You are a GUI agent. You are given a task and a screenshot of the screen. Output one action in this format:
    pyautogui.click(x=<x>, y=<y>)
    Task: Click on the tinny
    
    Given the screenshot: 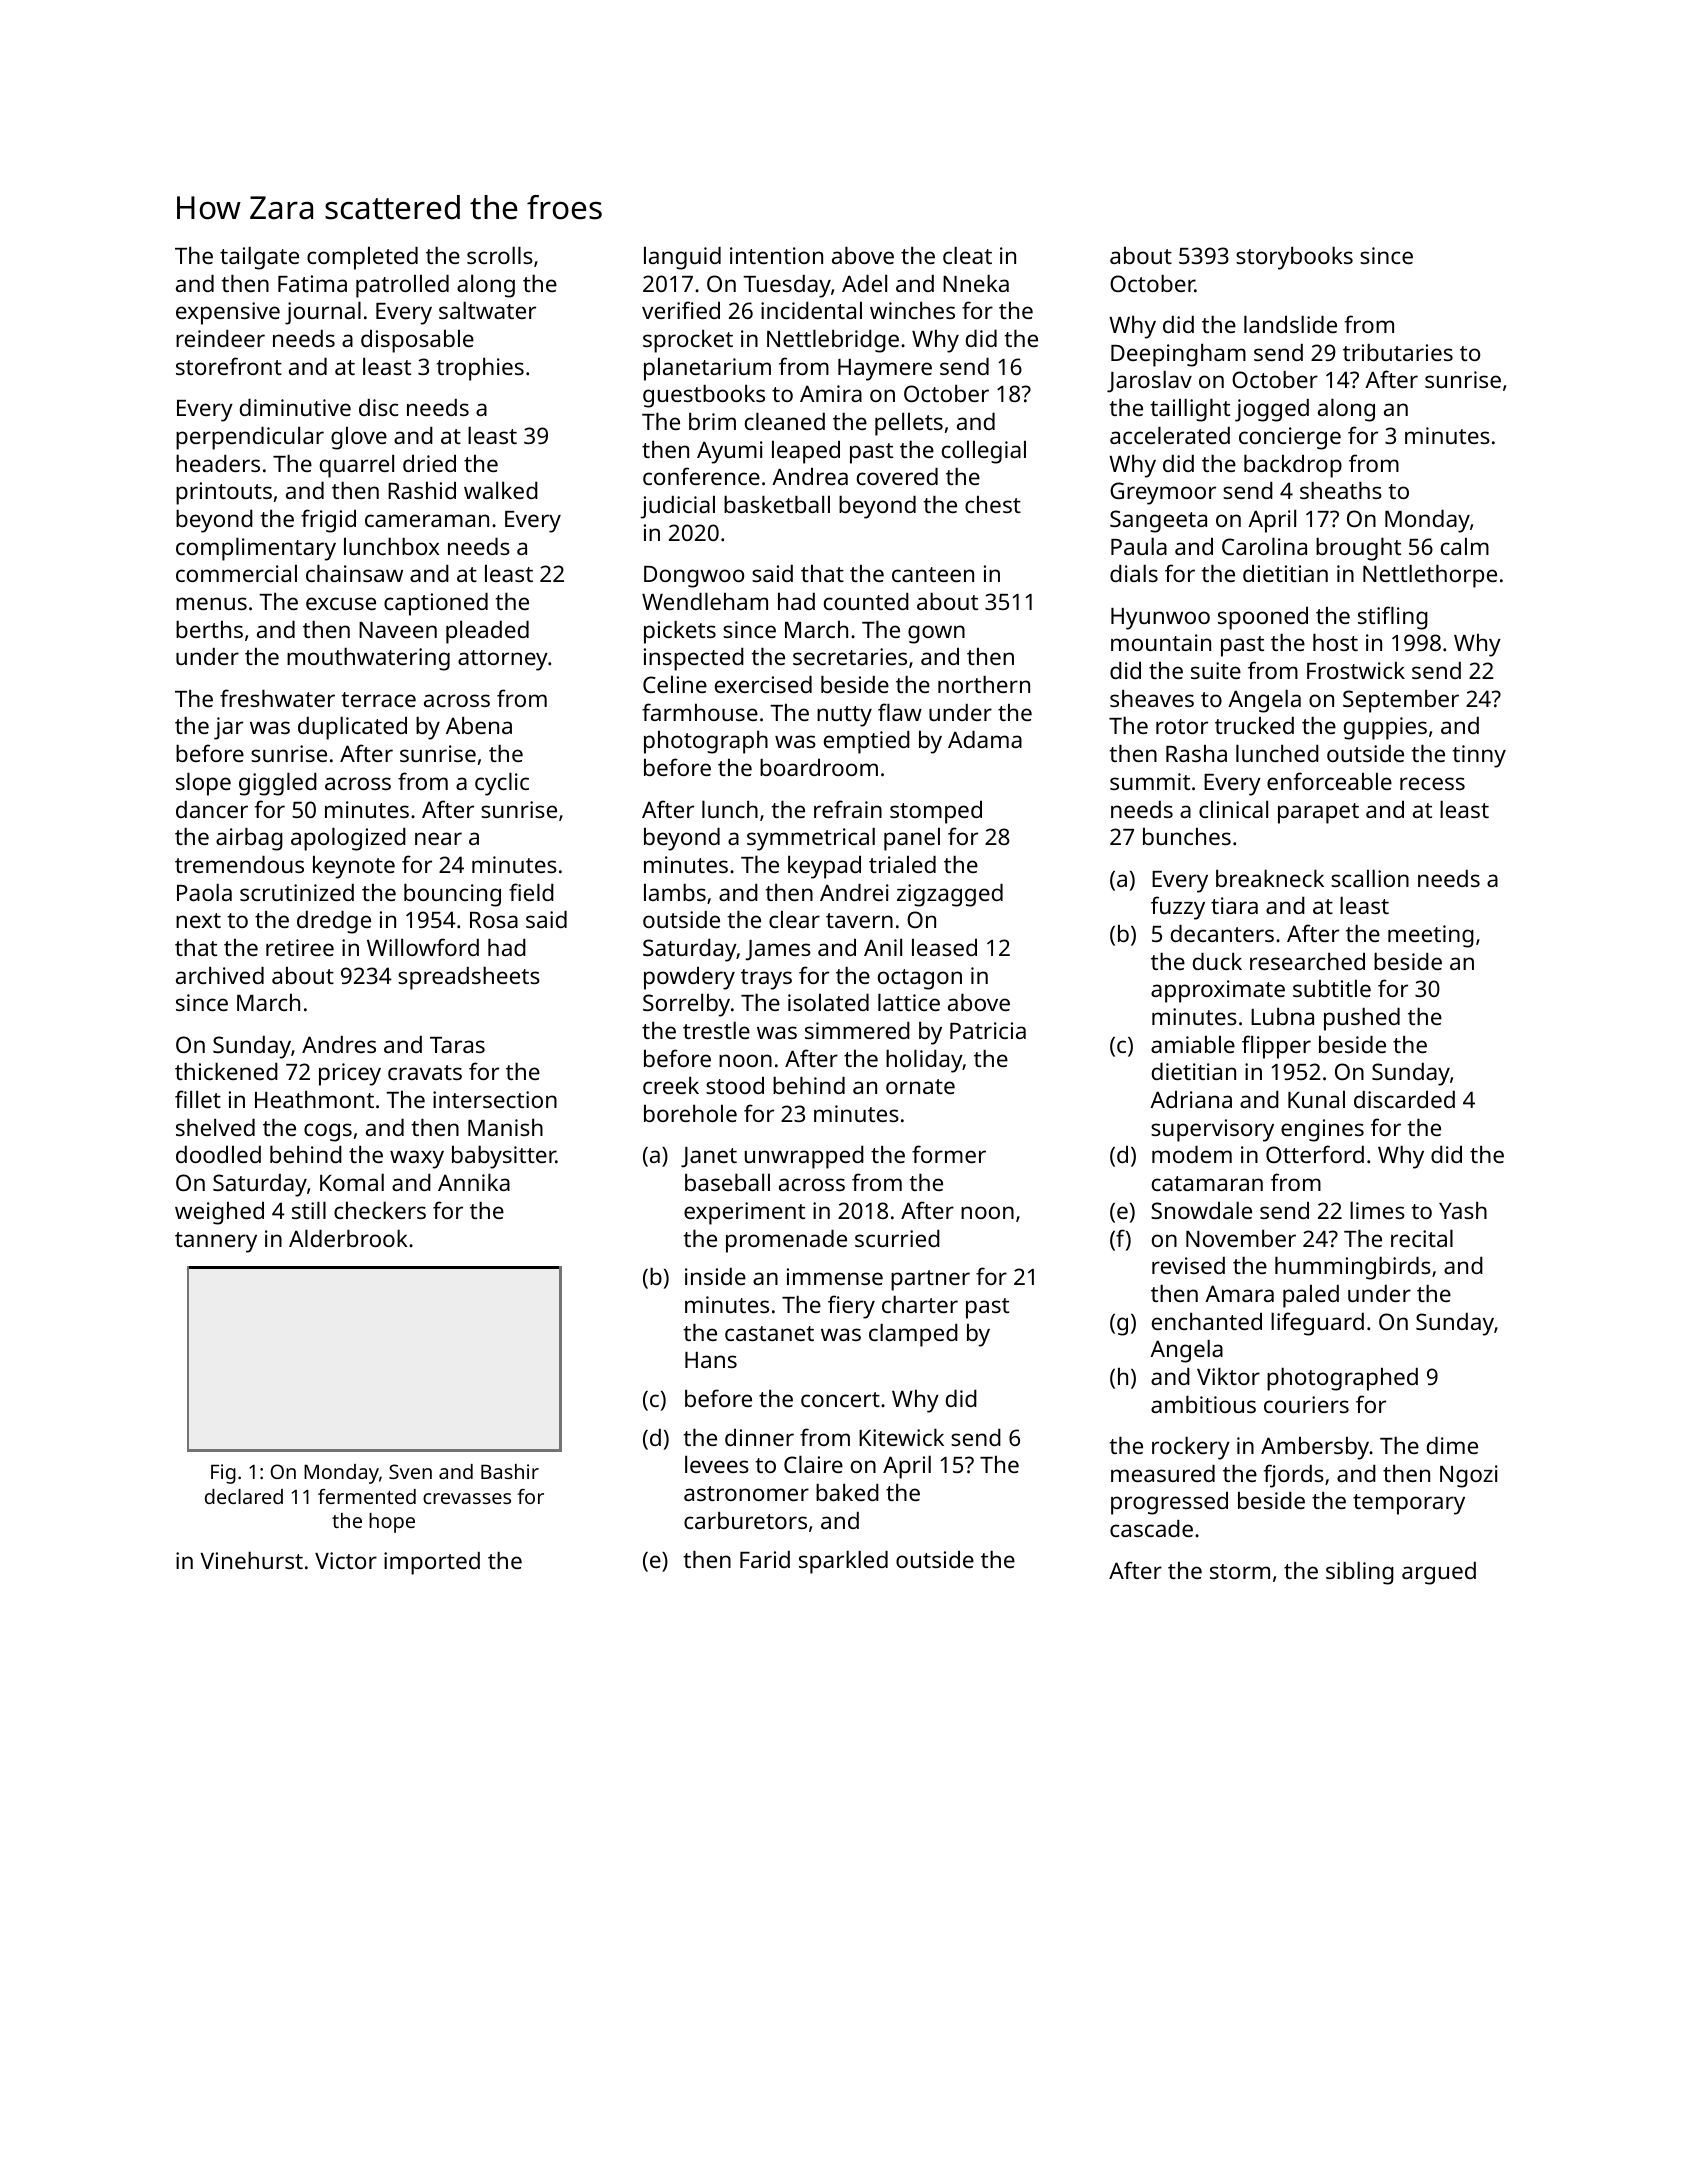 What is the action you would take?
    pyautogui.click(x=1479, y=756)
